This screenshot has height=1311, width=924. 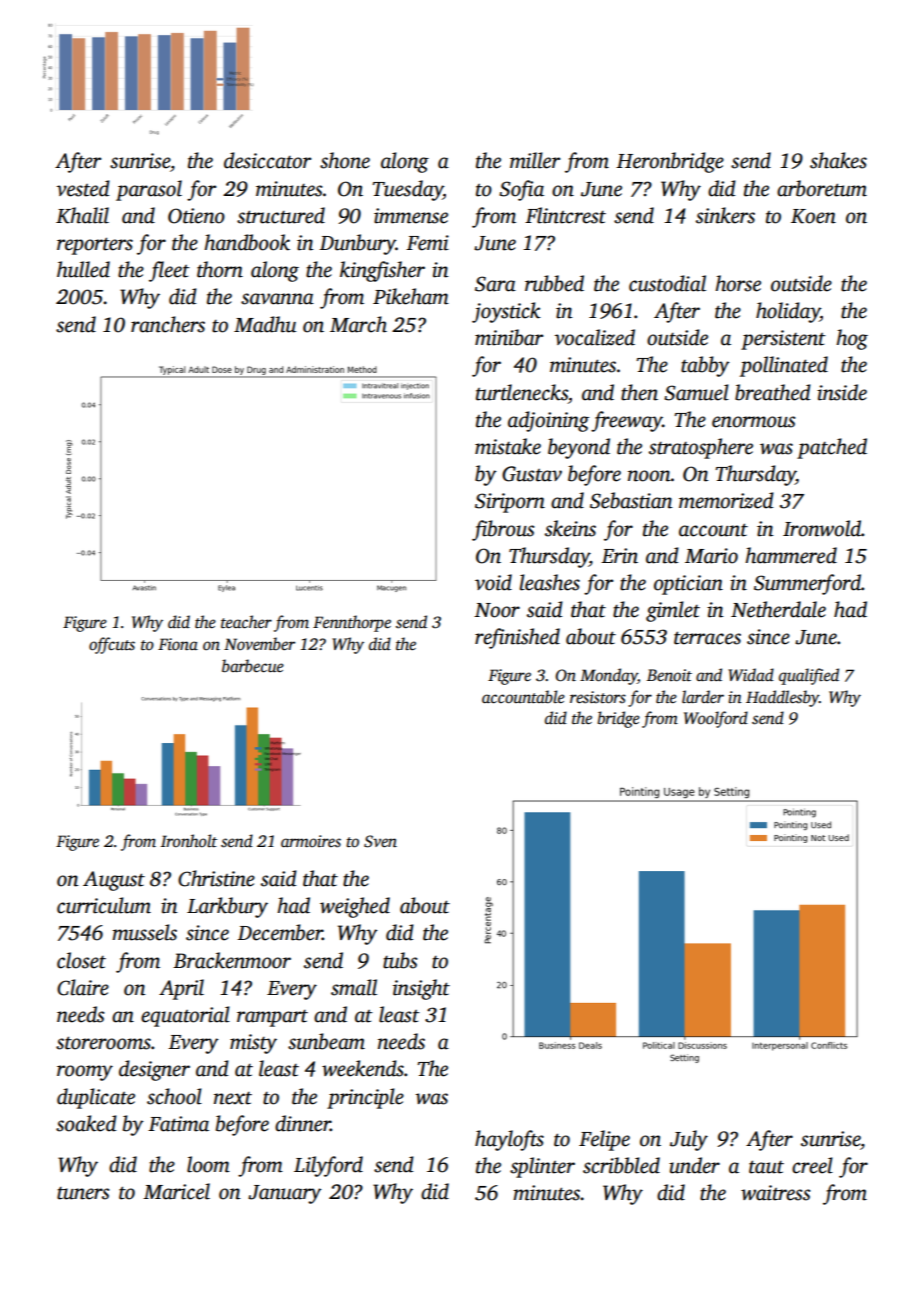 What do you see at coordinates (277, 299) in the screenshot?
I see `savanna` at bounding box center [277, 299].
